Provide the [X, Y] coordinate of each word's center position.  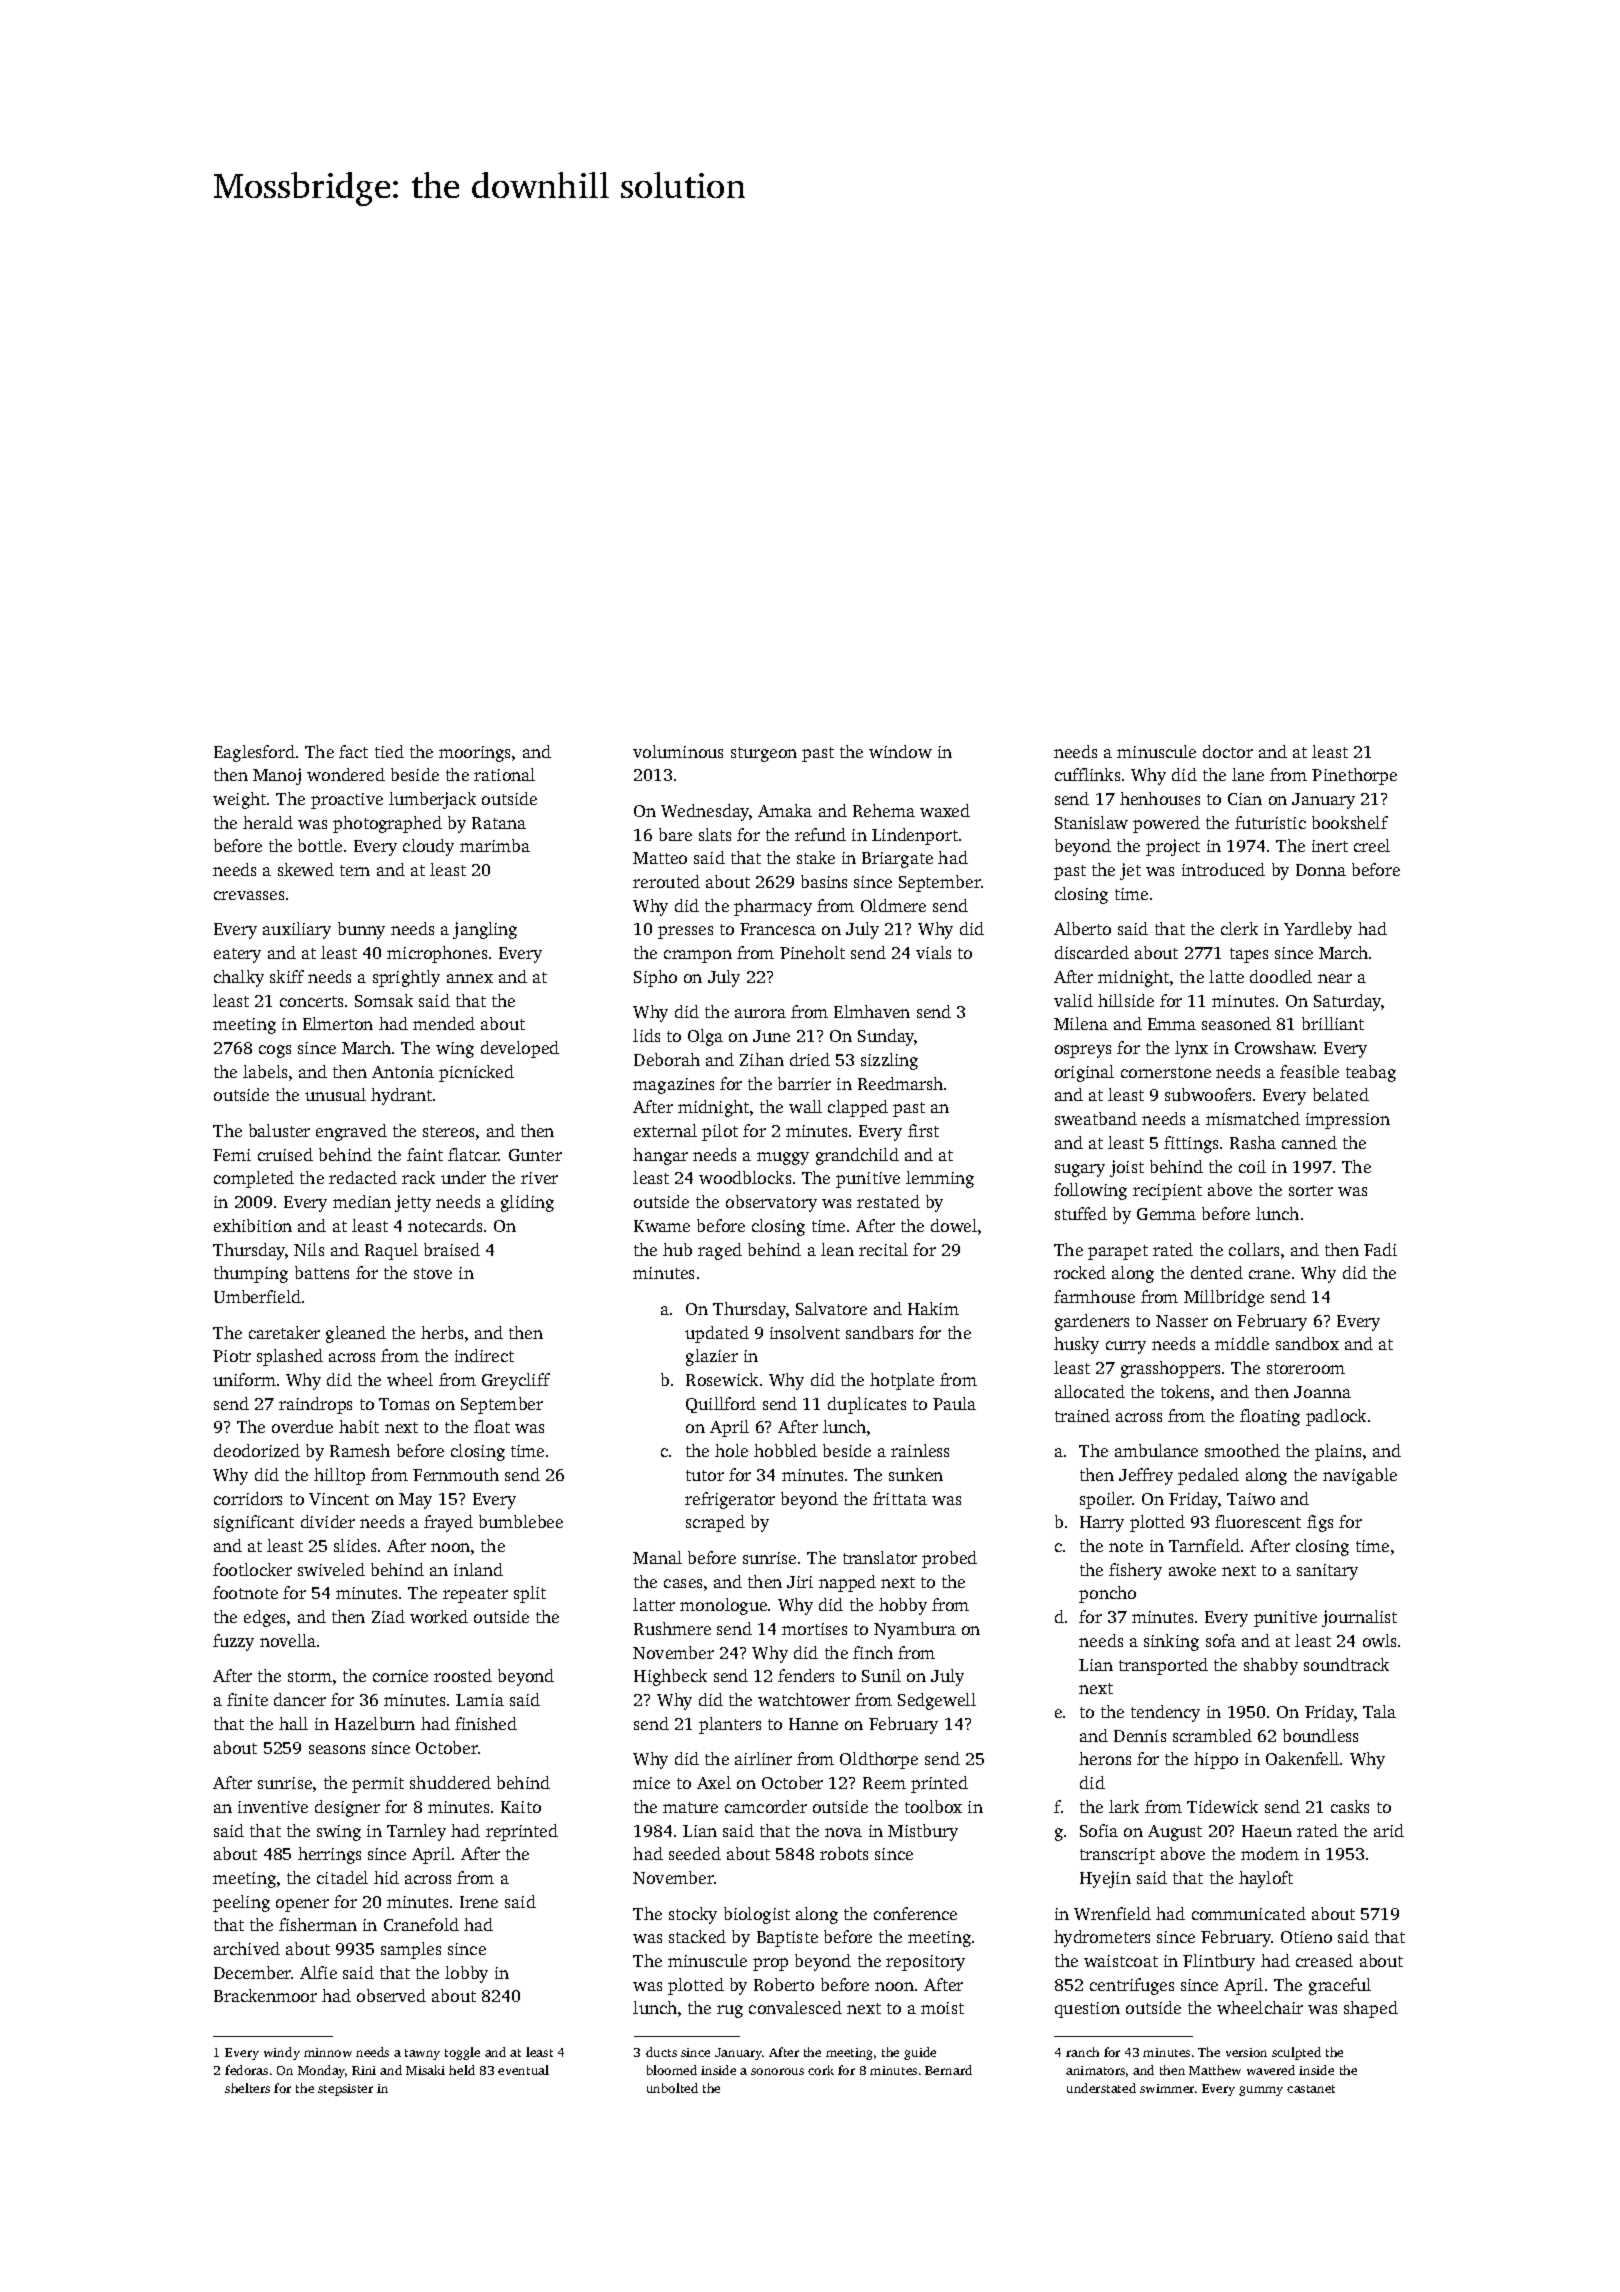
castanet [1311, 2089]
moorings [474, 754]
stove [433, 1273]
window [900, 751]
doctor [1228, 751]
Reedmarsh [900, 1083]
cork [821, 2070]
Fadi [1380, 1249]
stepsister [345, 2090]
